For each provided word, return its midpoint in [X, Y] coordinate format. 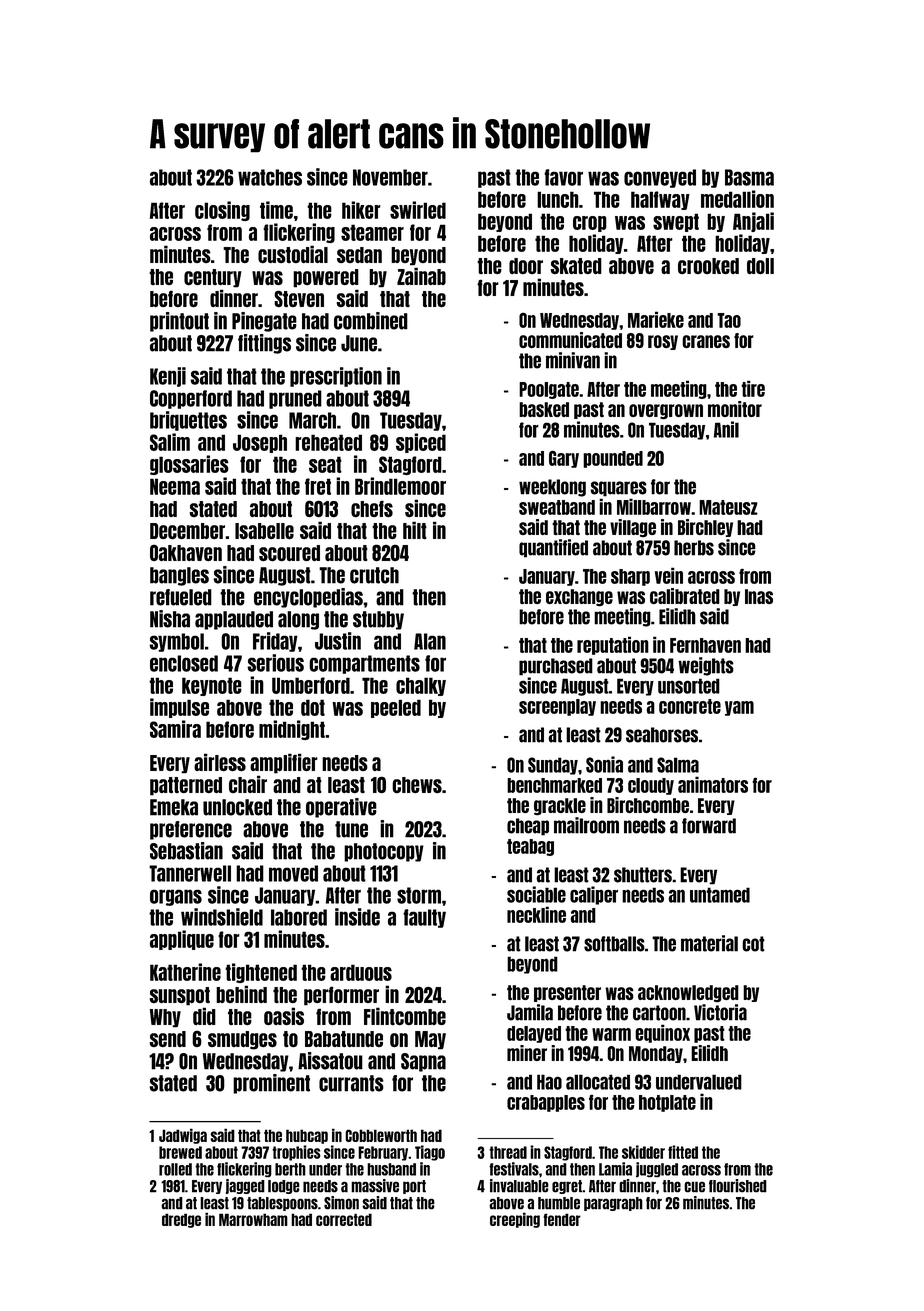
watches [270, 177]
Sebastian [186, 851]
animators [713, 784]
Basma [749, 177]
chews [417, 785]
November [390, 177]
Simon [341, 1203]
